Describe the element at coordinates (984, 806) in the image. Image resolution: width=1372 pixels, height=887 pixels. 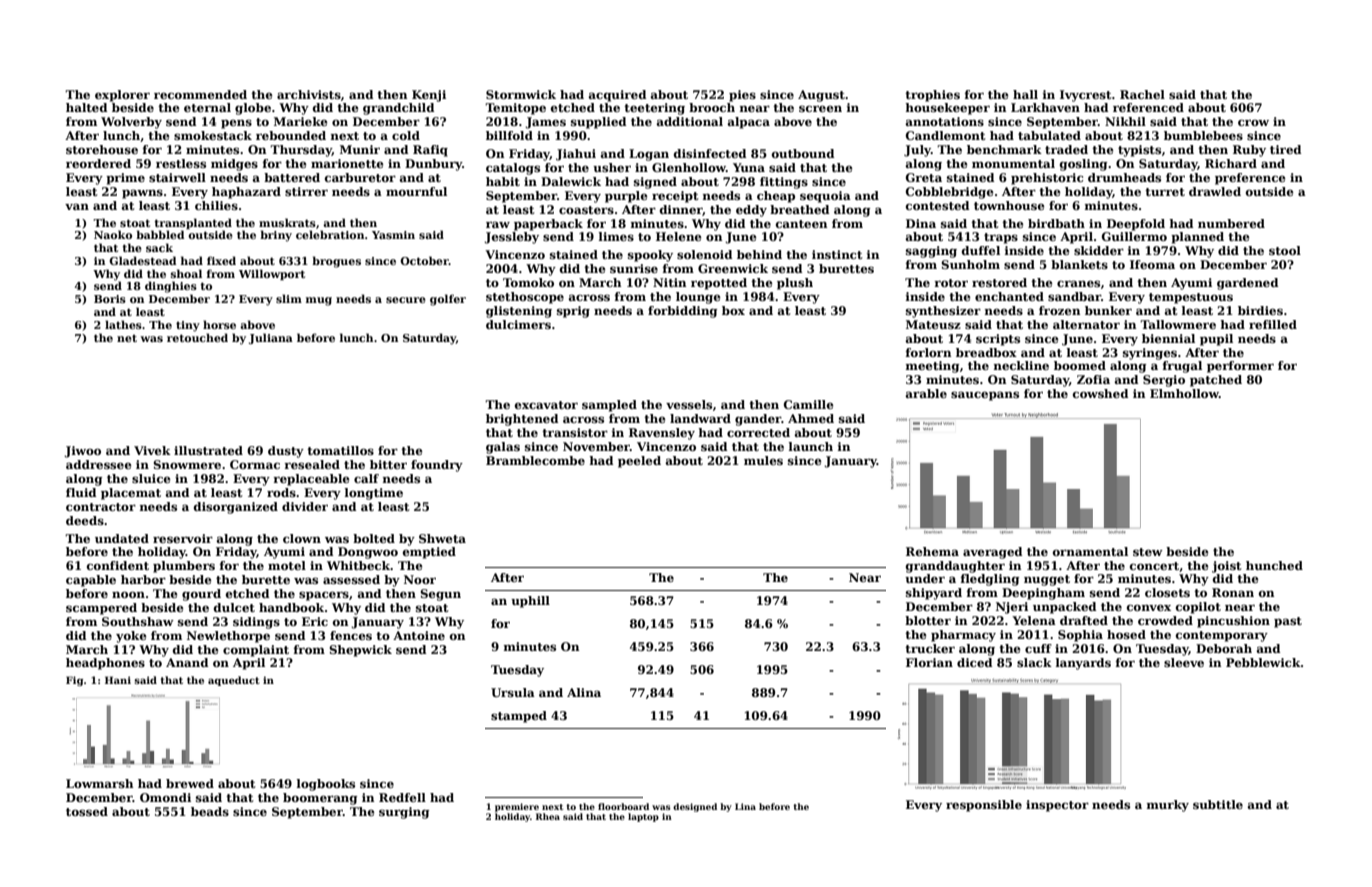
I see `responsible` at that location.
